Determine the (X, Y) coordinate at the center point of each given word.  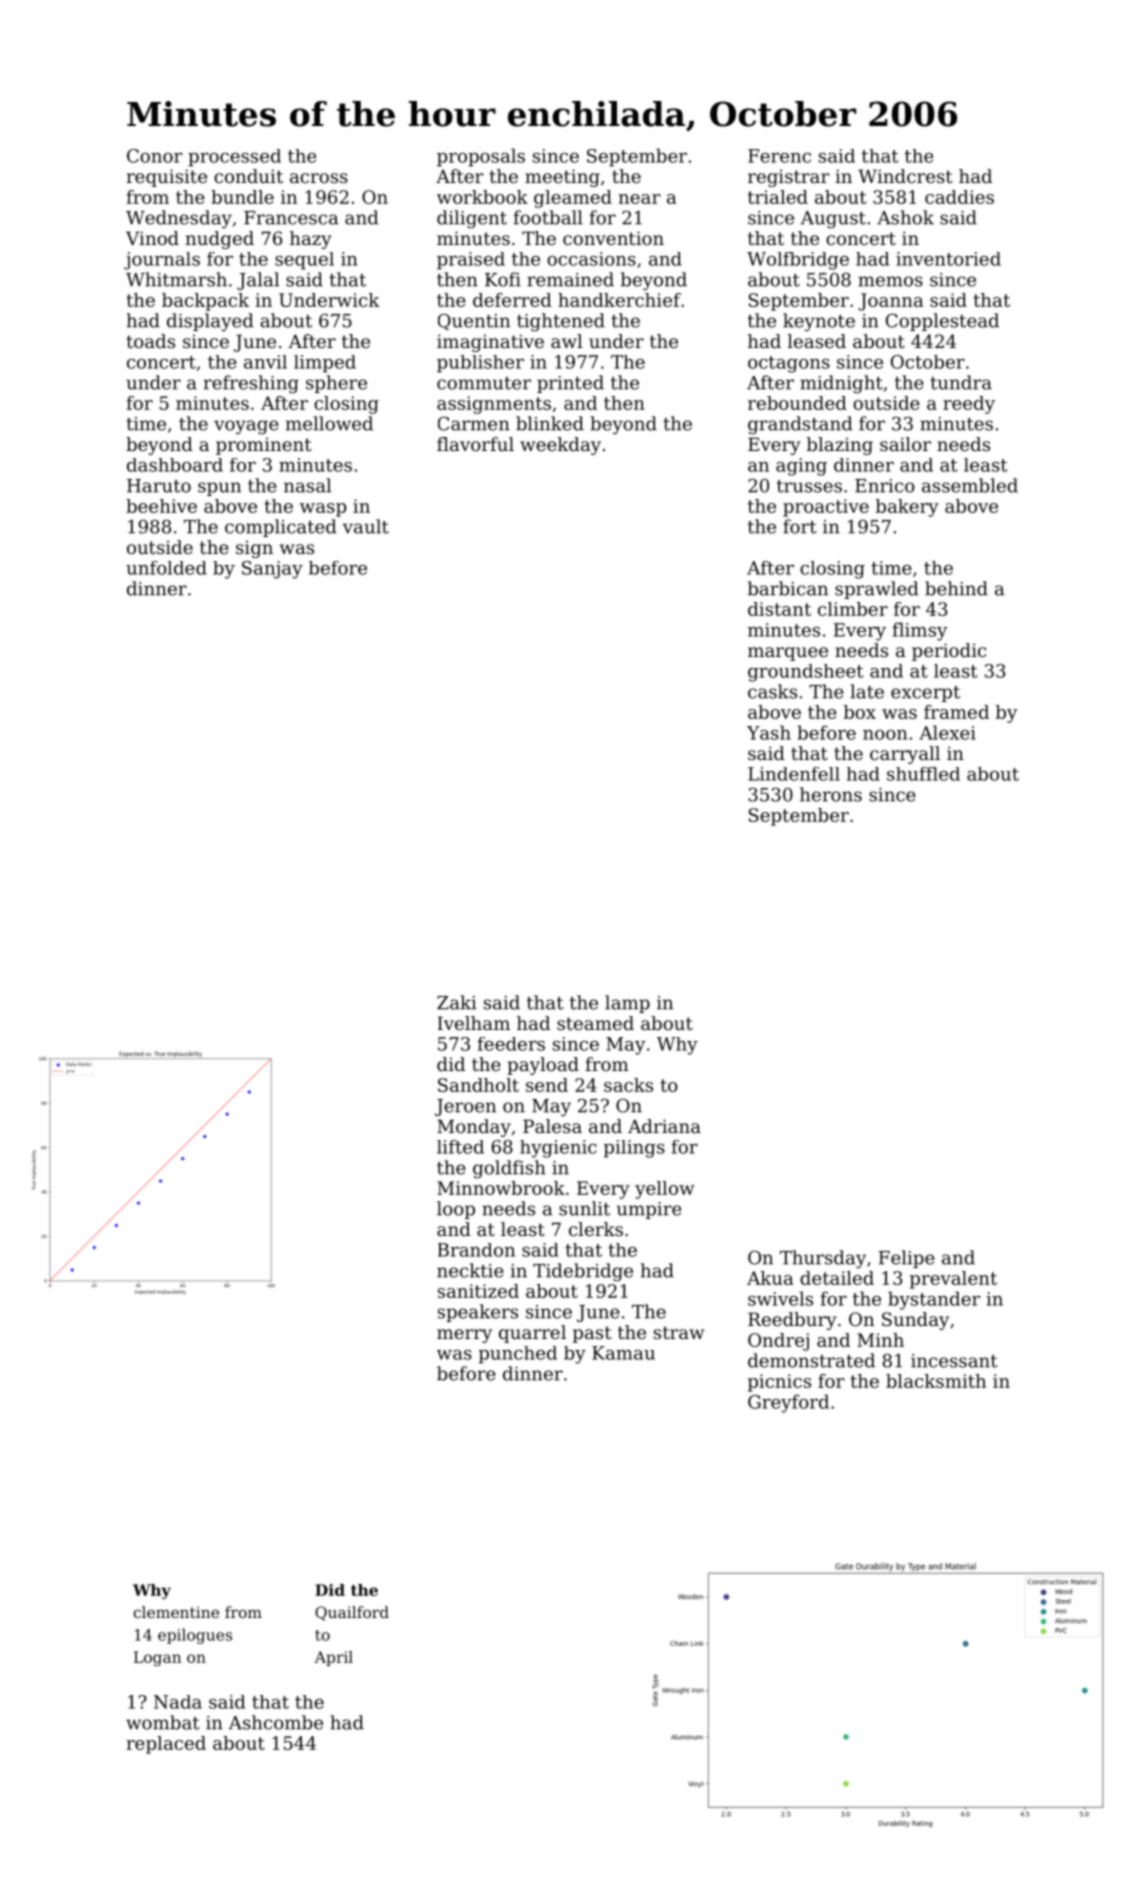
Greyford (788, 1403)
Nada (178, 1702)
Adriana (664, 1126)
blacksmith (936, 1381)
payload (543, 1066)
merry (464, 1336)
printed (570, 384)
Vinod (152, 238)
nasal (307, 485)
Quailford (352, 1613)
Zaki (457, 1002)
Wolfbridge (798, 261)
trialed (778, 197)
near (639, 199)
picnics (779, 1383)
